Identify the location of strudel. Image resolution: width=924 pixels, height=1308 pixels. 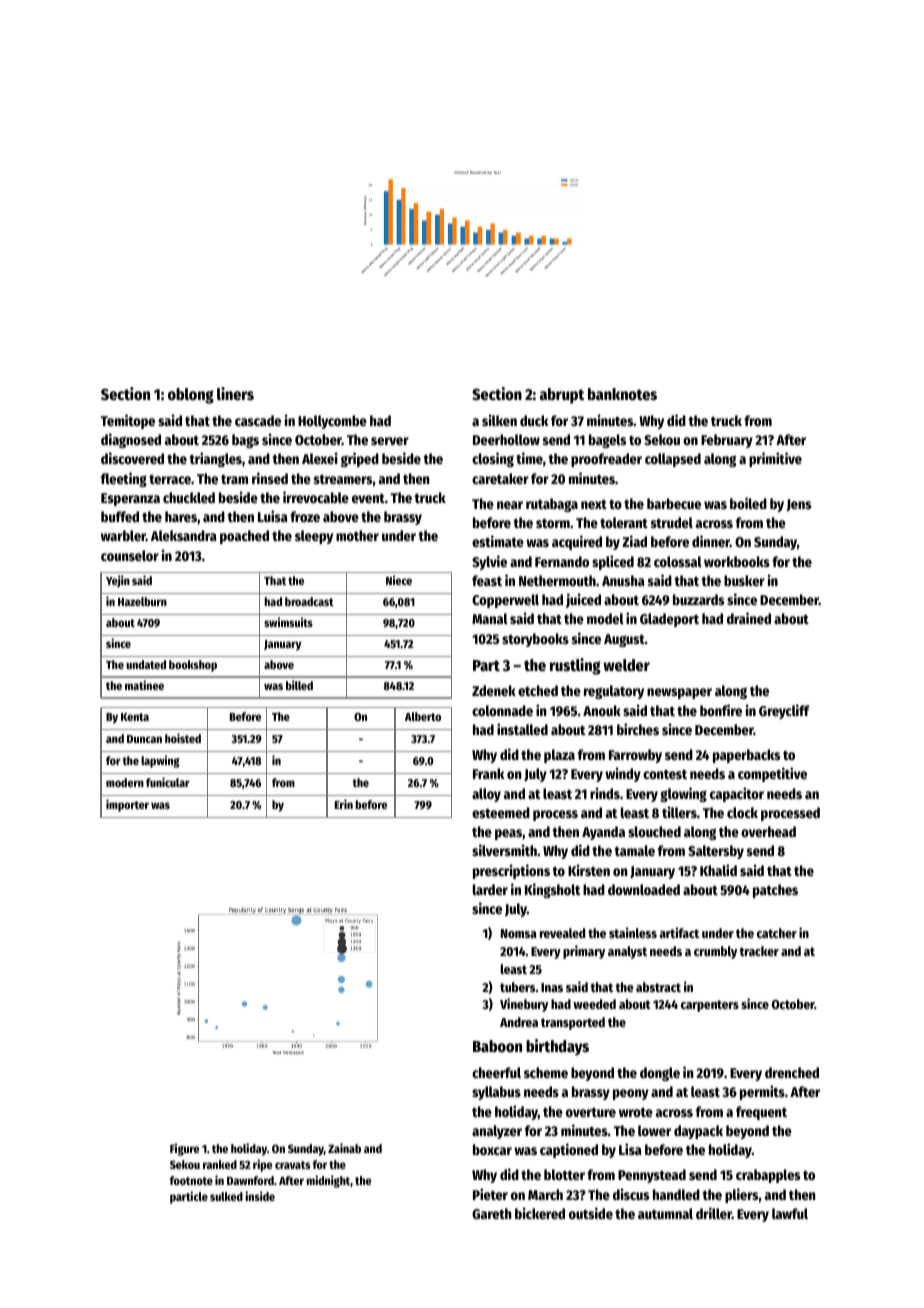
(672, 522).
